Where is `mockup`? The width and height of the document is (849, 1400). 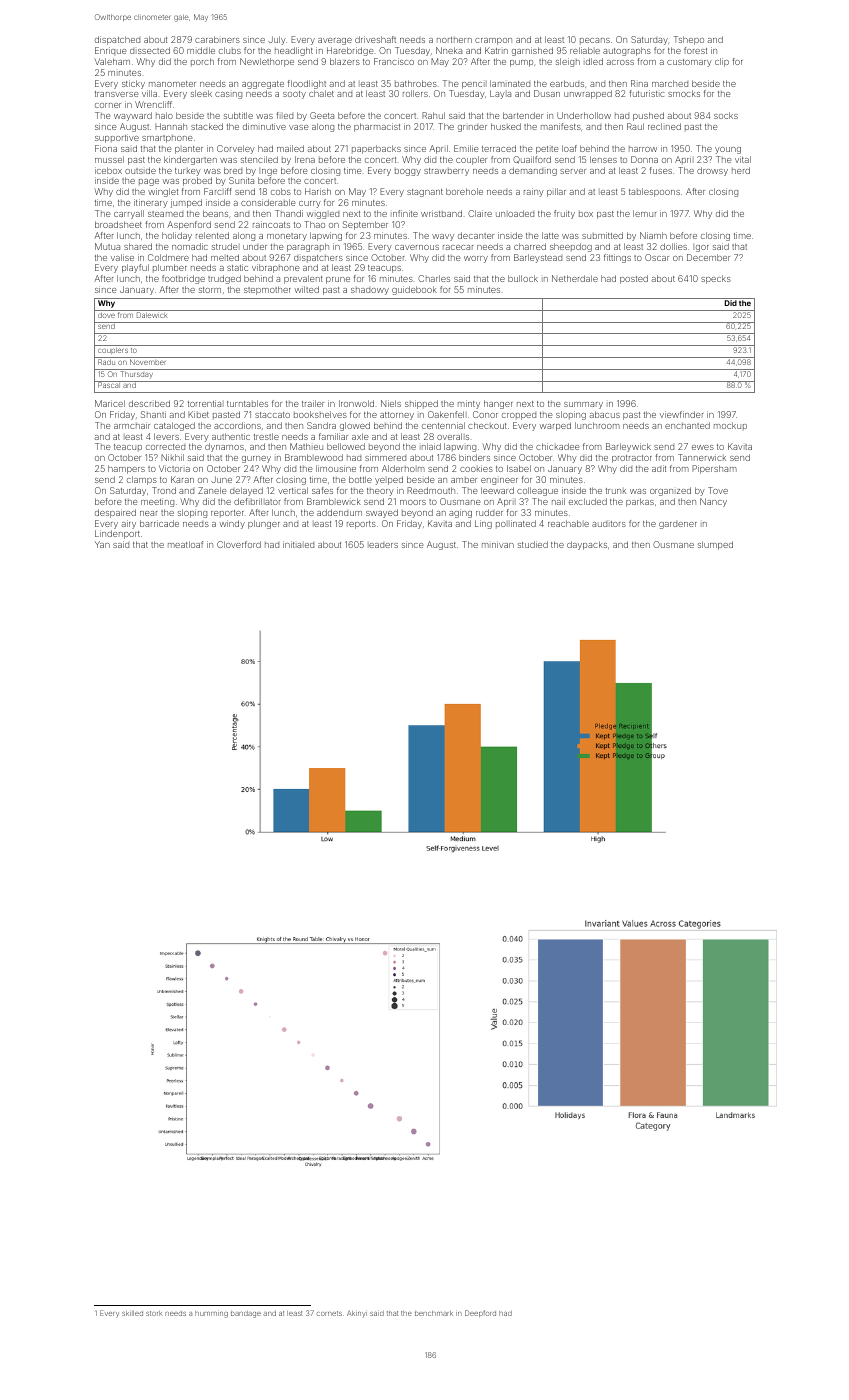
mockup is located at coordinates (730, 426).
